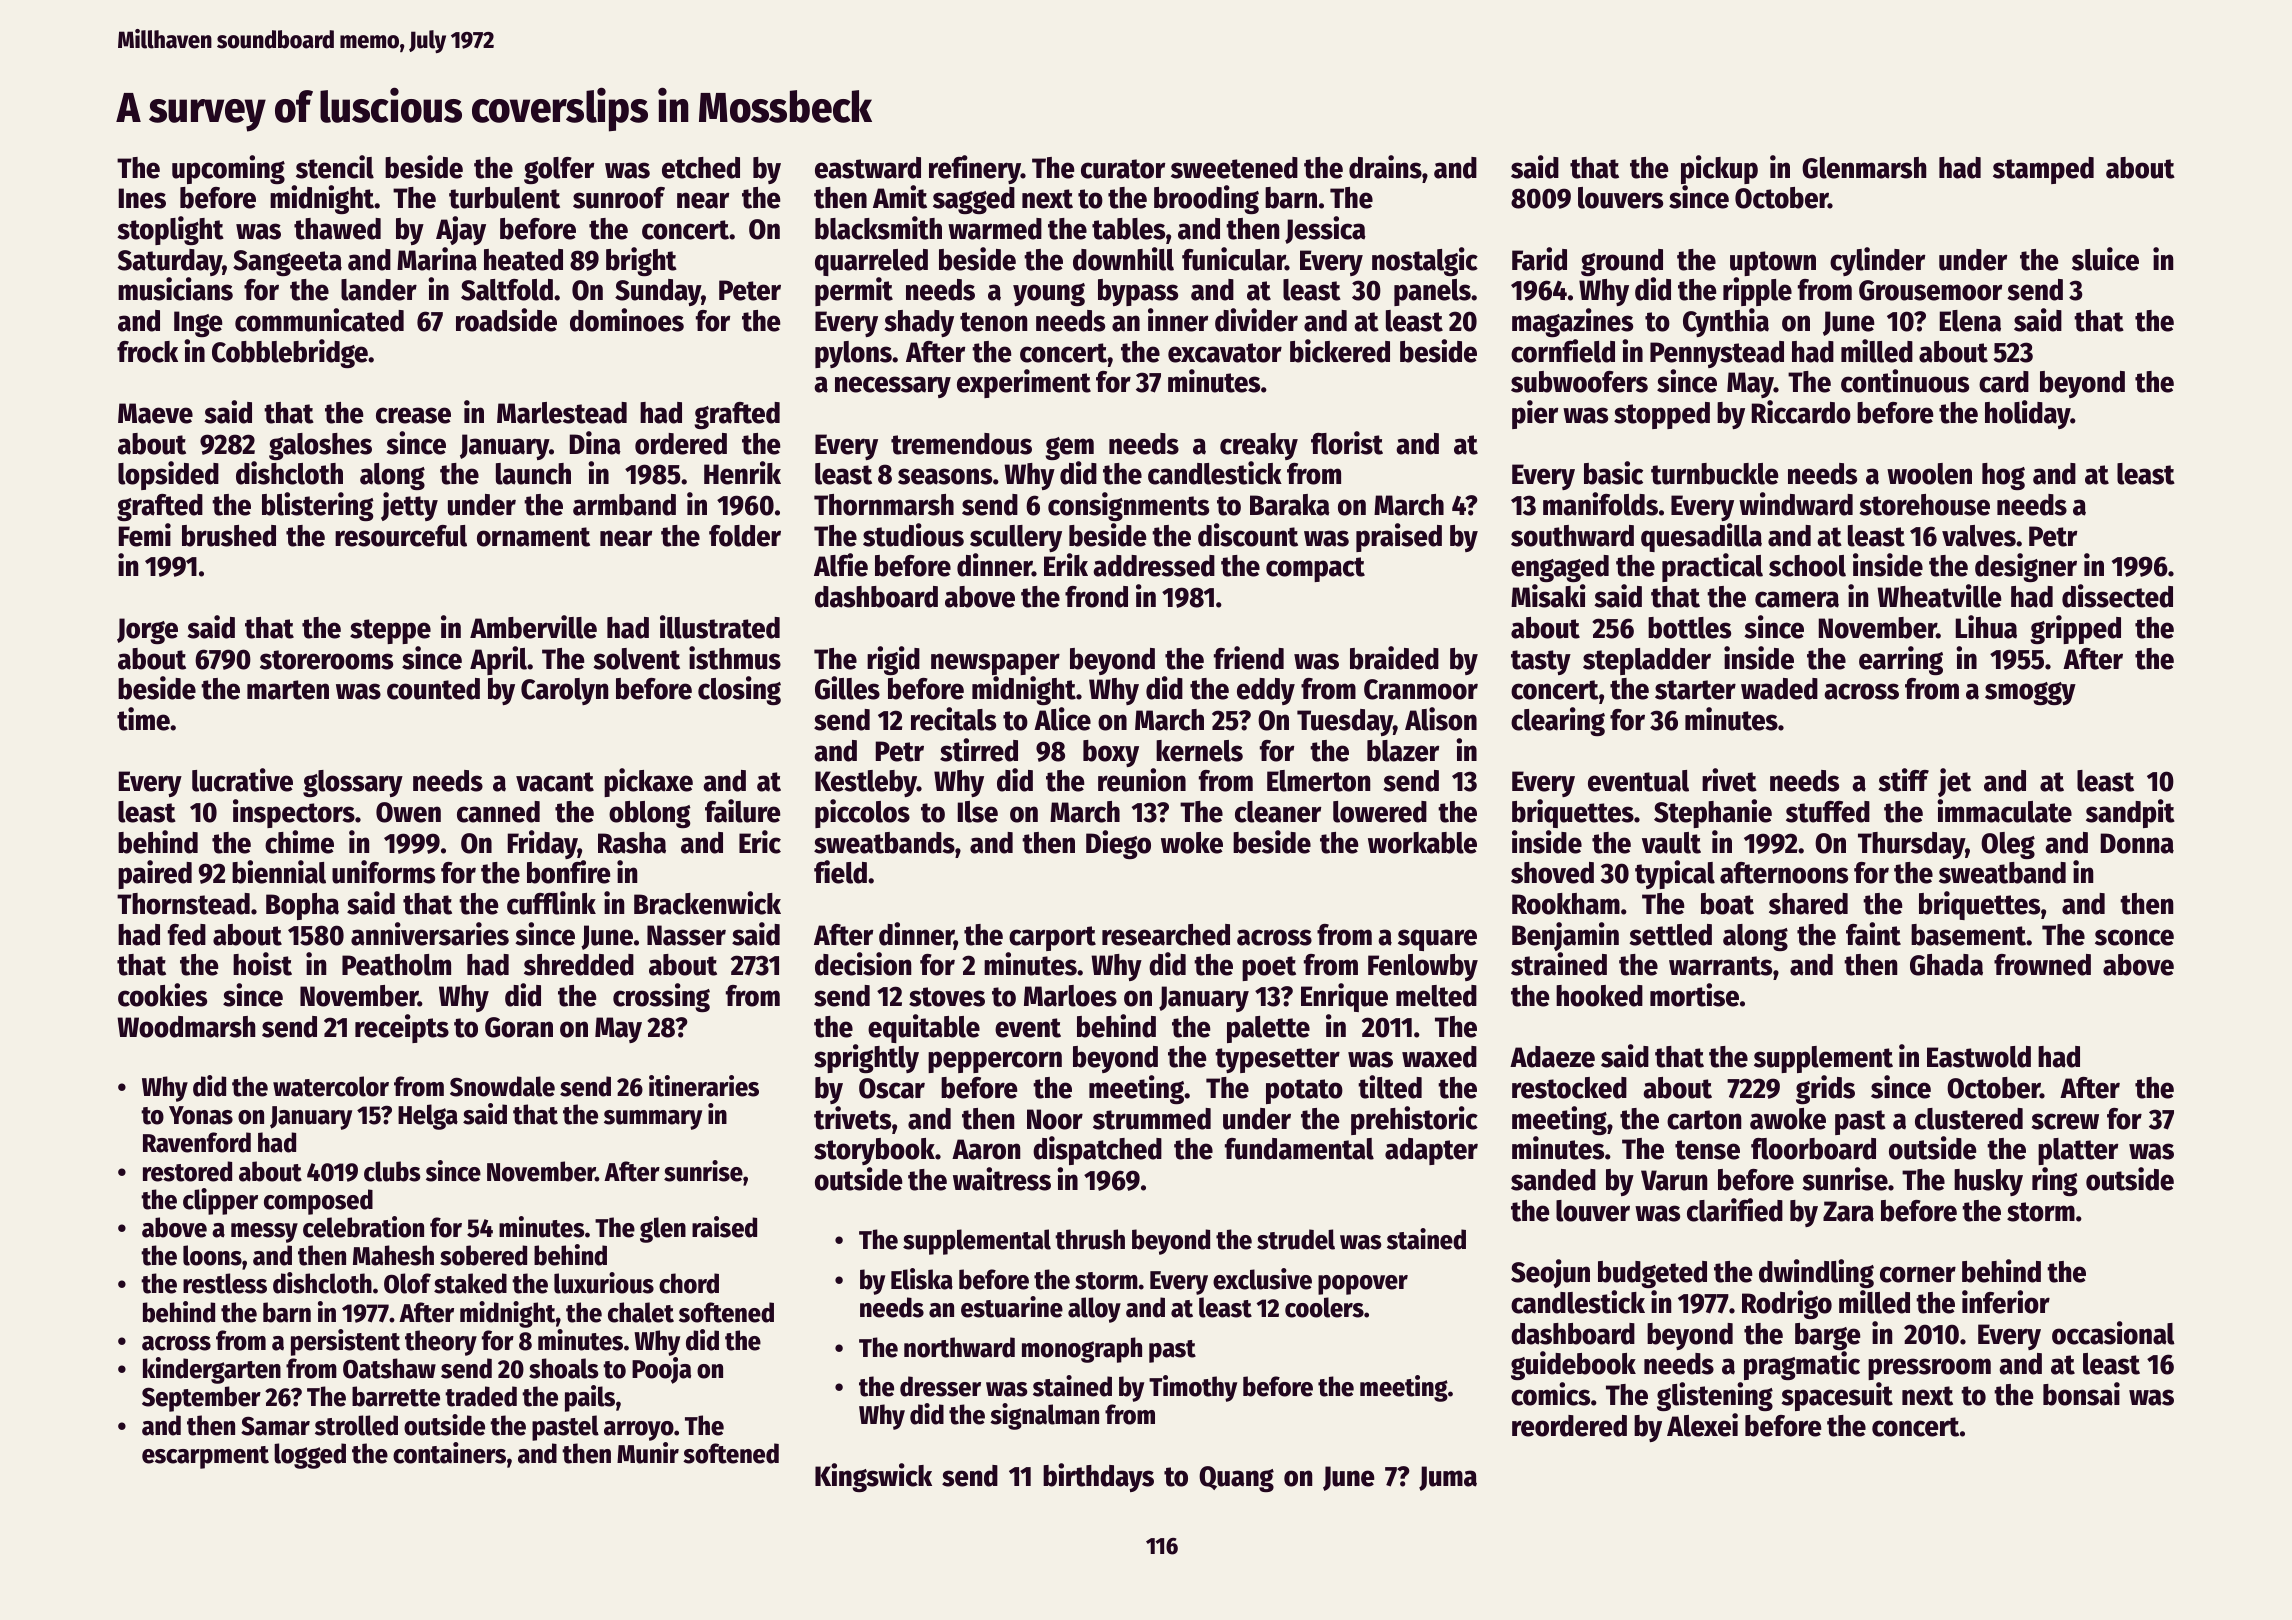 The width and height of the screenshot is (2292, 1620). I want to click on ground, so click(1622, 262).
